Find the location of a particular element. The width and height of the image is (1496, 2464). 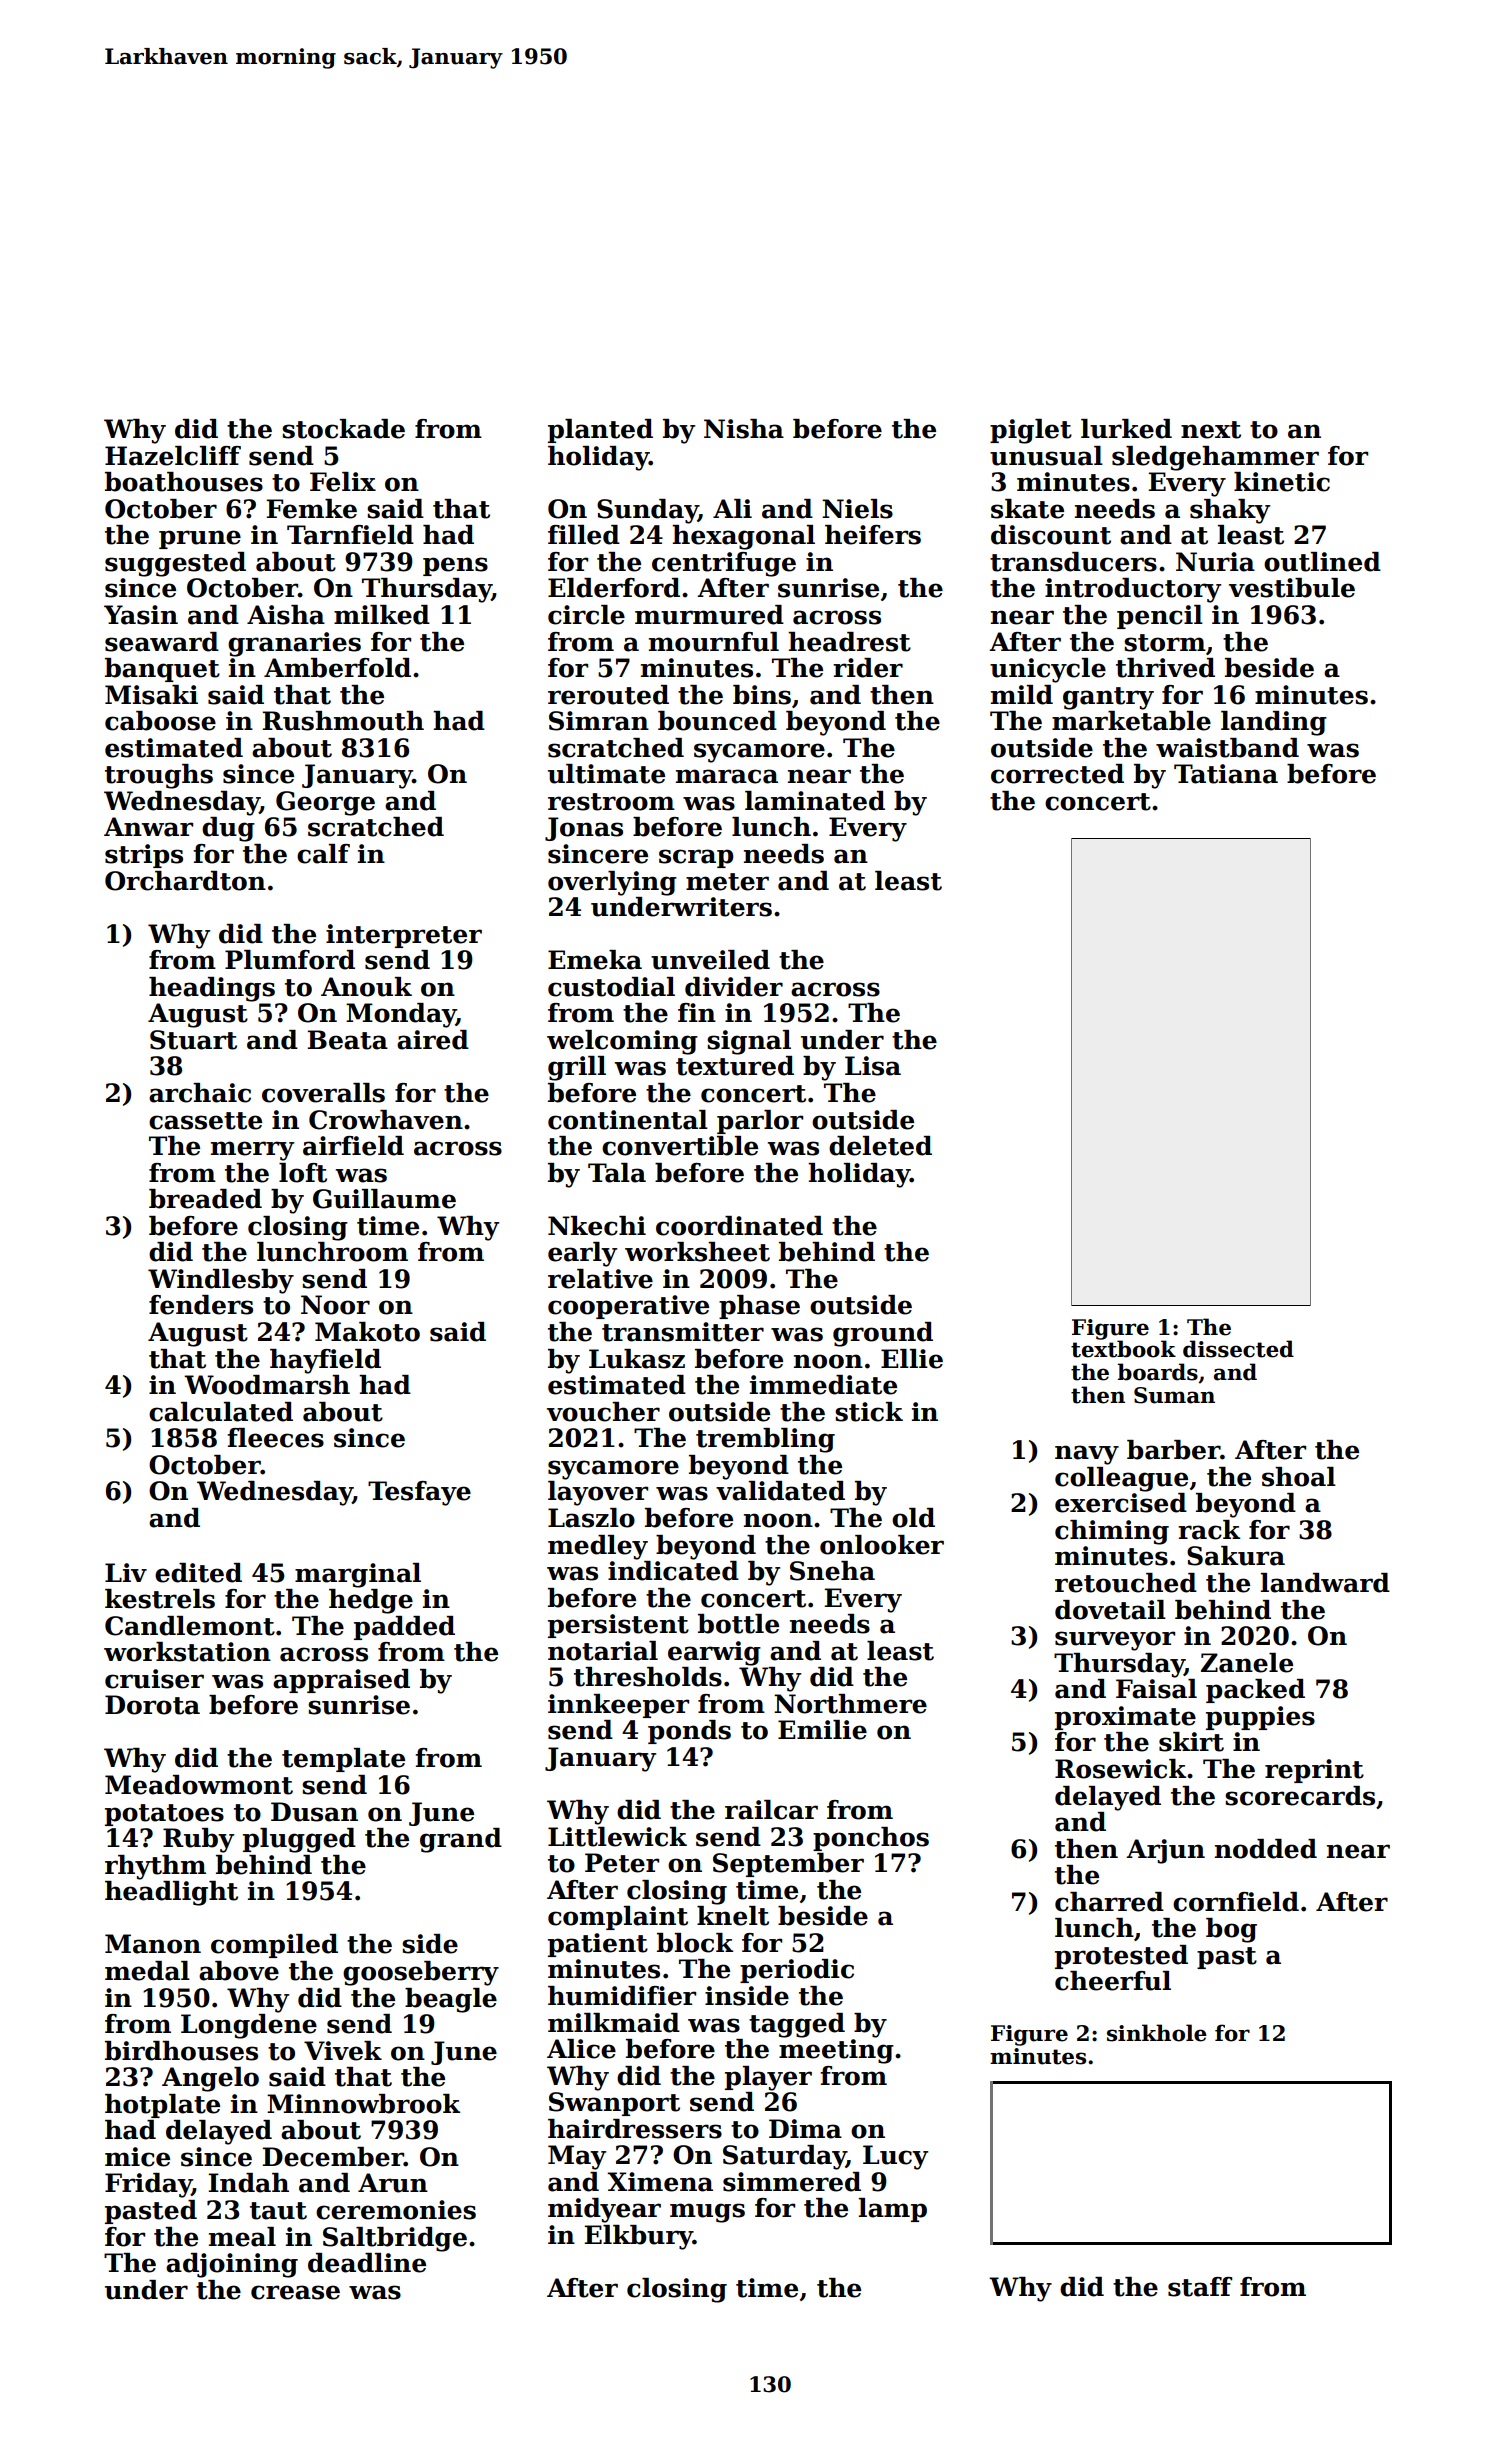

Zanele is located at coordinates (1247, 1663).
